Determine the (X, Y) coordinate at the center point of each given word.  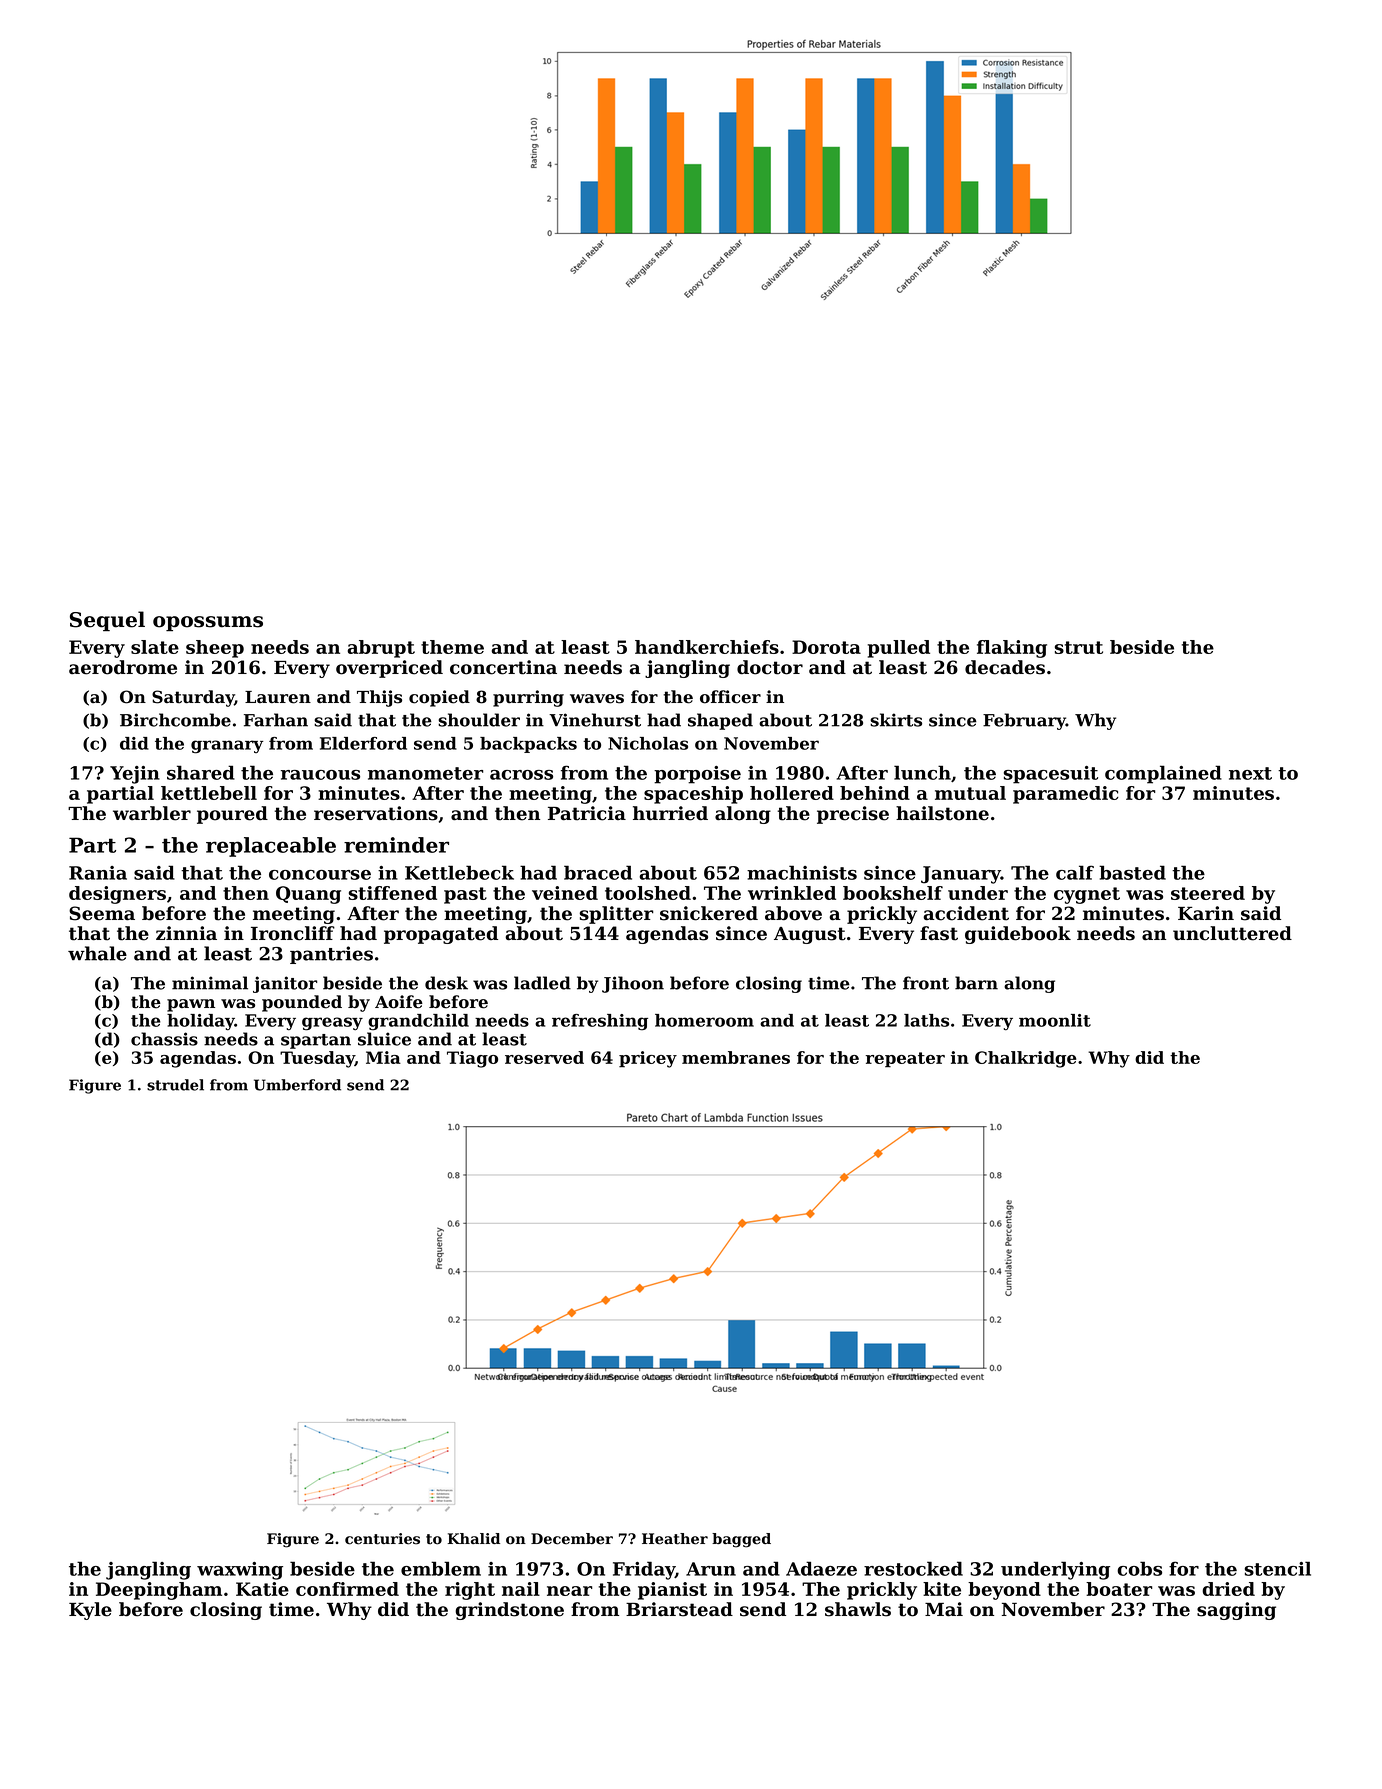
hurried (670, 813)
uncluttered (1232, 933)
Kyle (90, 1611)
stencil (1278, 1568)
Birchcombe (175, 720)
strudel (175, 1085)
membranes (736, 1057)
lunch (922, 772)
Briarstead (679, 1609)
